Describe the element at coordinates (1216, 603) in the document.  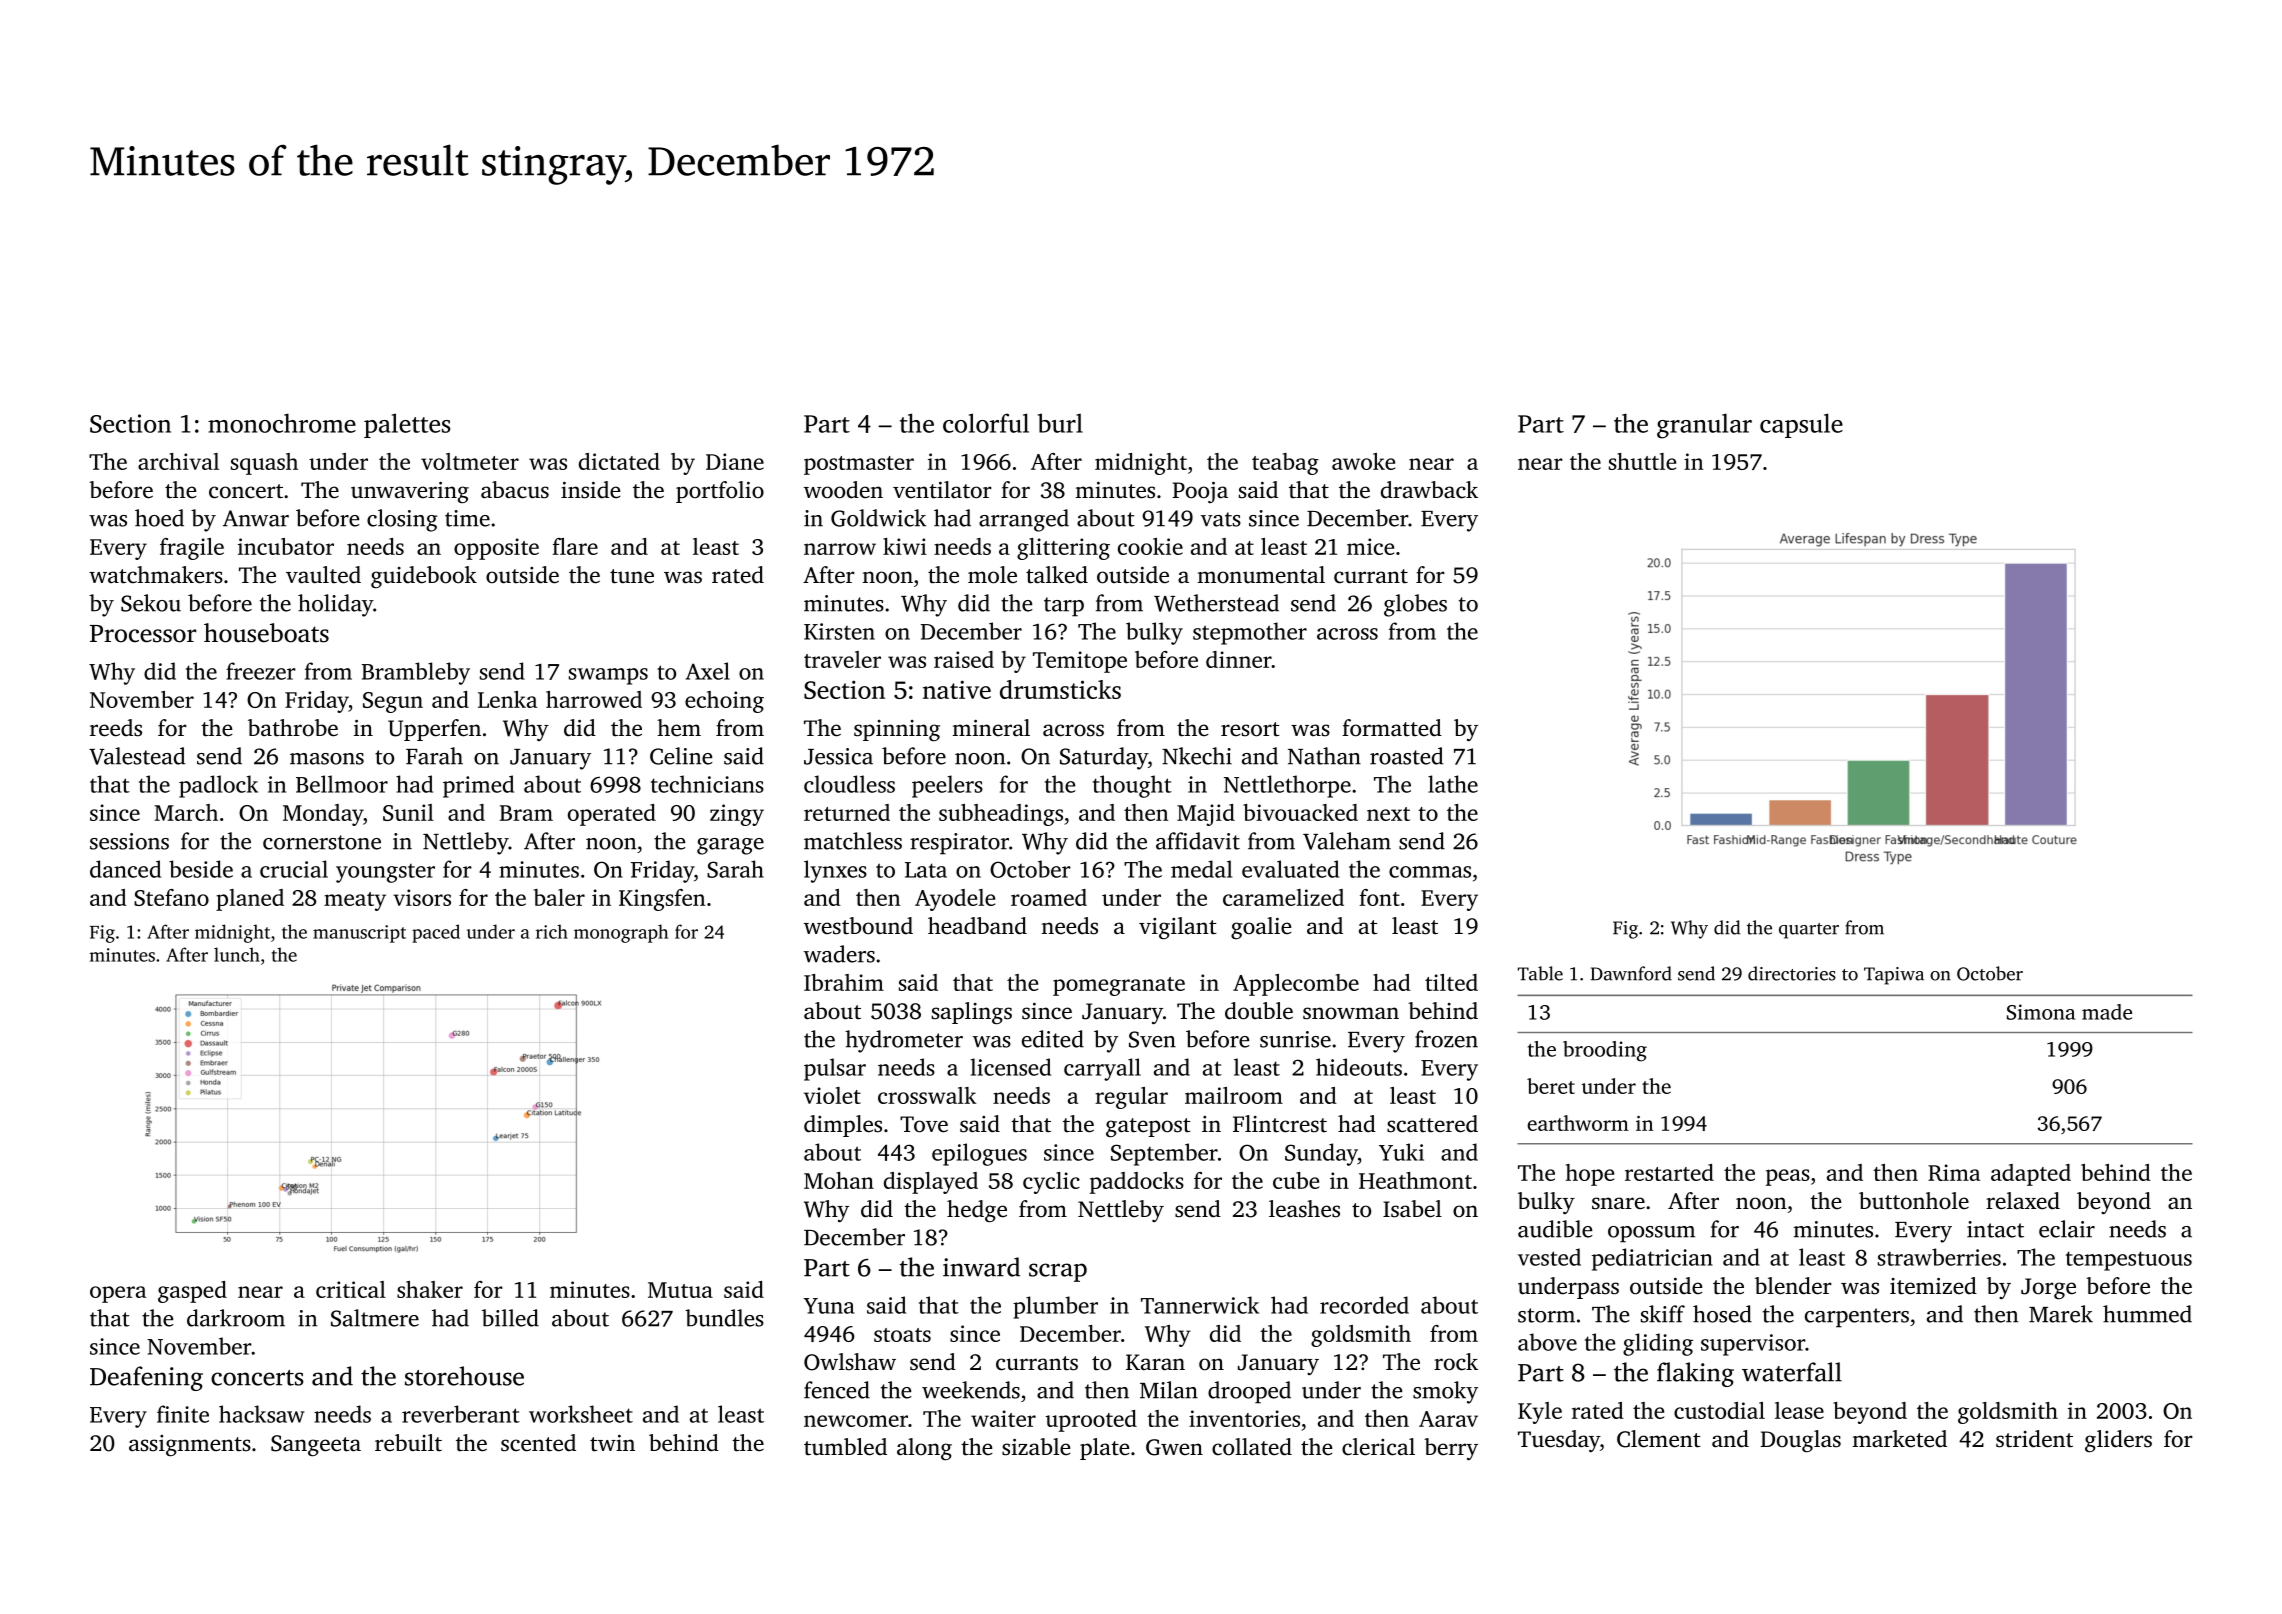
I see `Wetherstead` at that location.
